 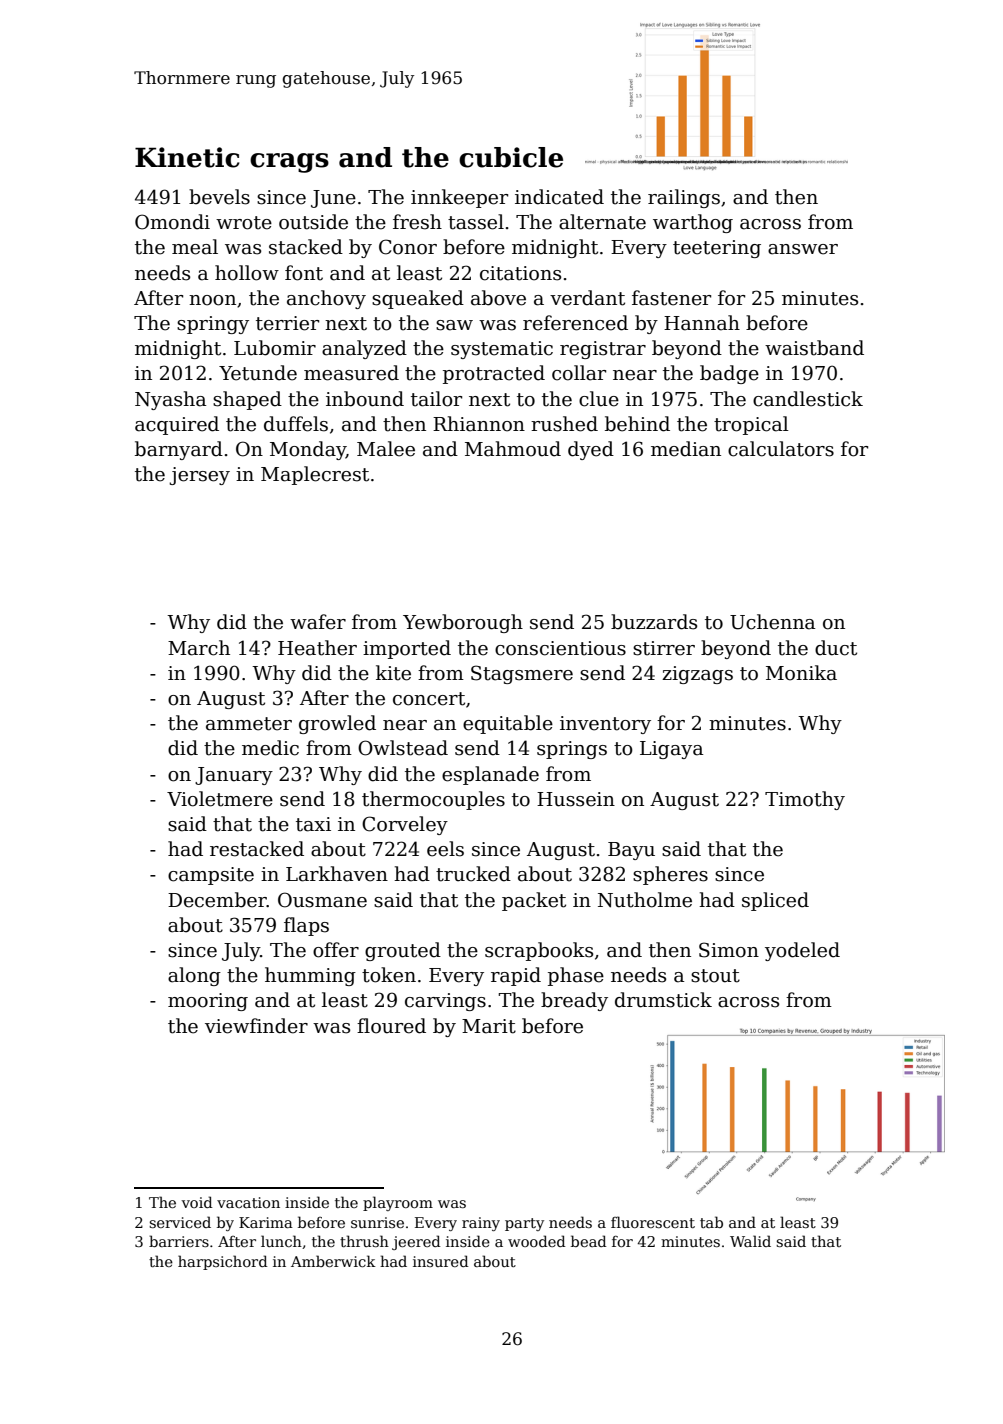 What do you see at coordinates (177, 425) in the page?
I see `acquired` at bounding box center [177, 425].
